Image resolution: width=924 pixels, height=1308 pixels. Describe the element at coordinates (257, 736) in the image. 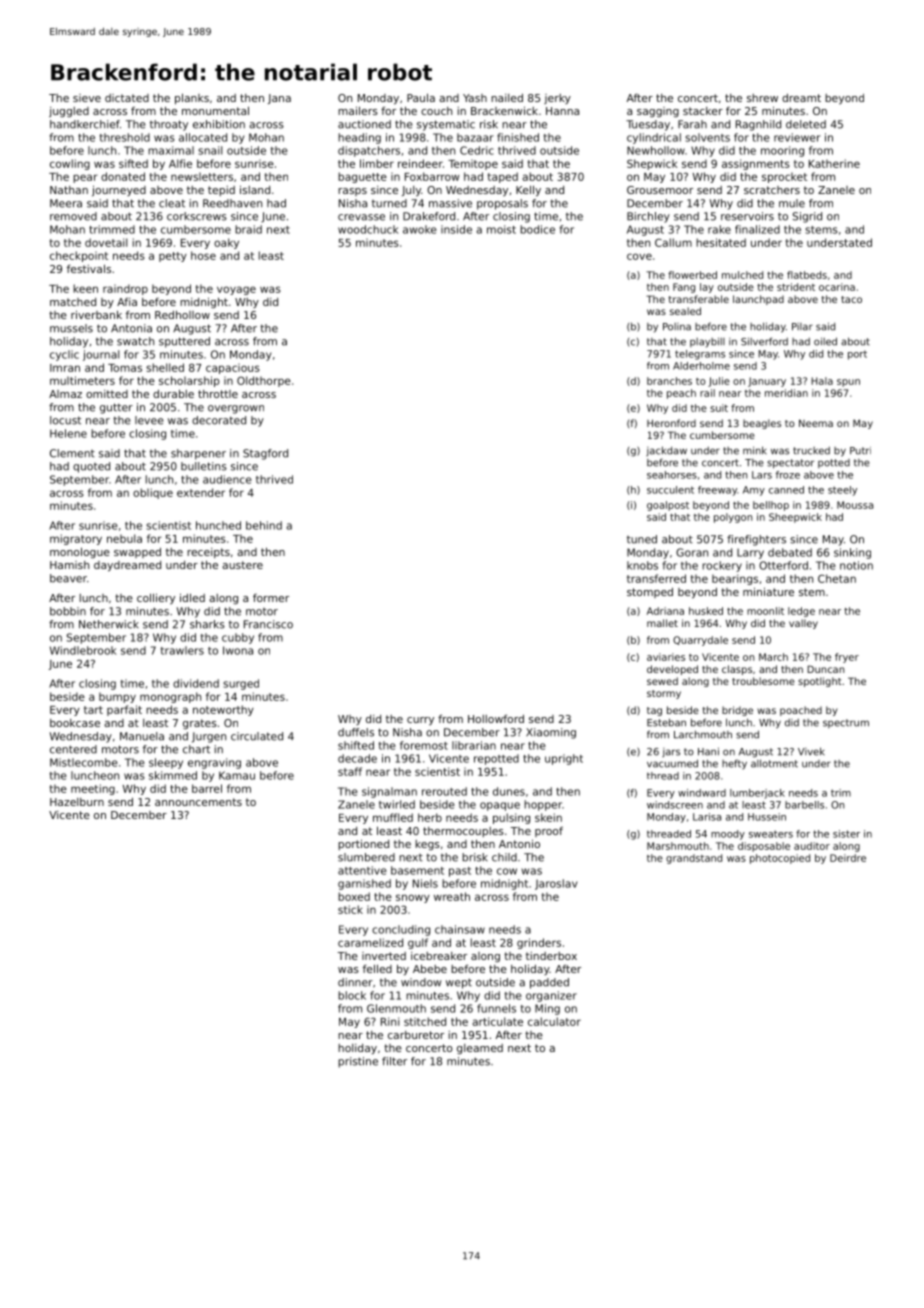

I see `circulated` at that location.
